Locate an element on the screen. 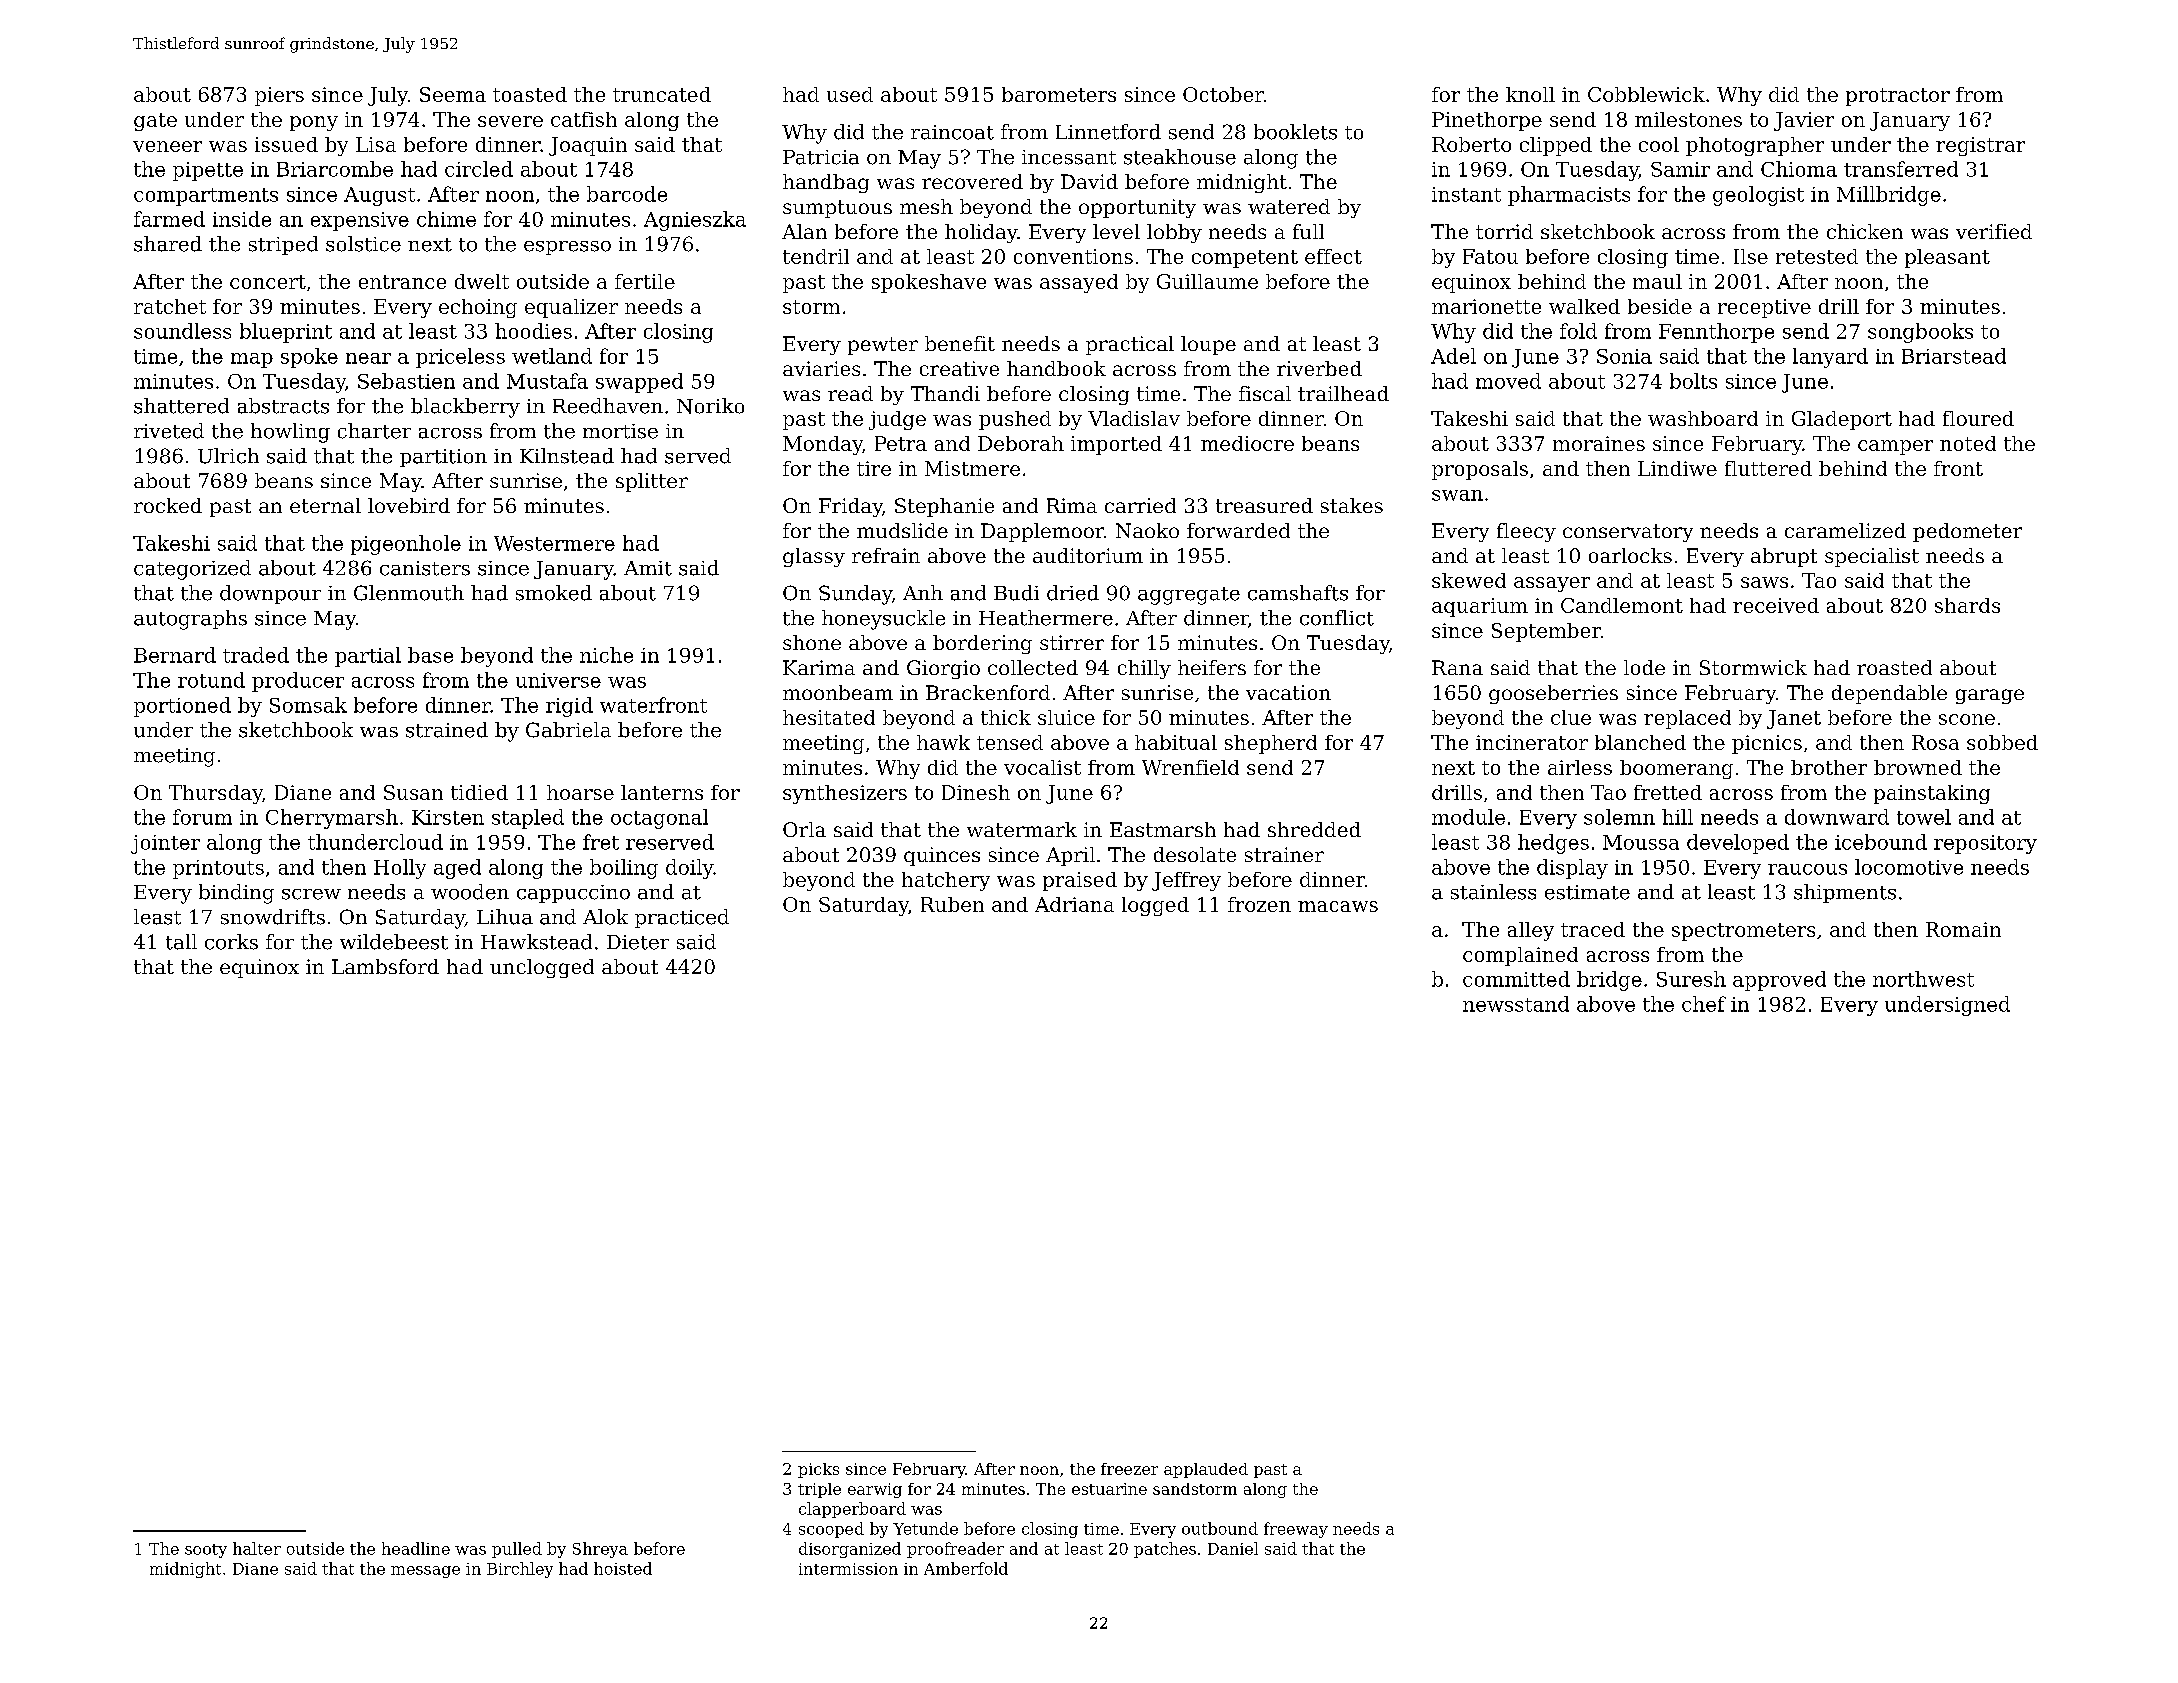 This screenshot has height=1683, width=2178. synthesizers is located at coordinates (845, 794).
